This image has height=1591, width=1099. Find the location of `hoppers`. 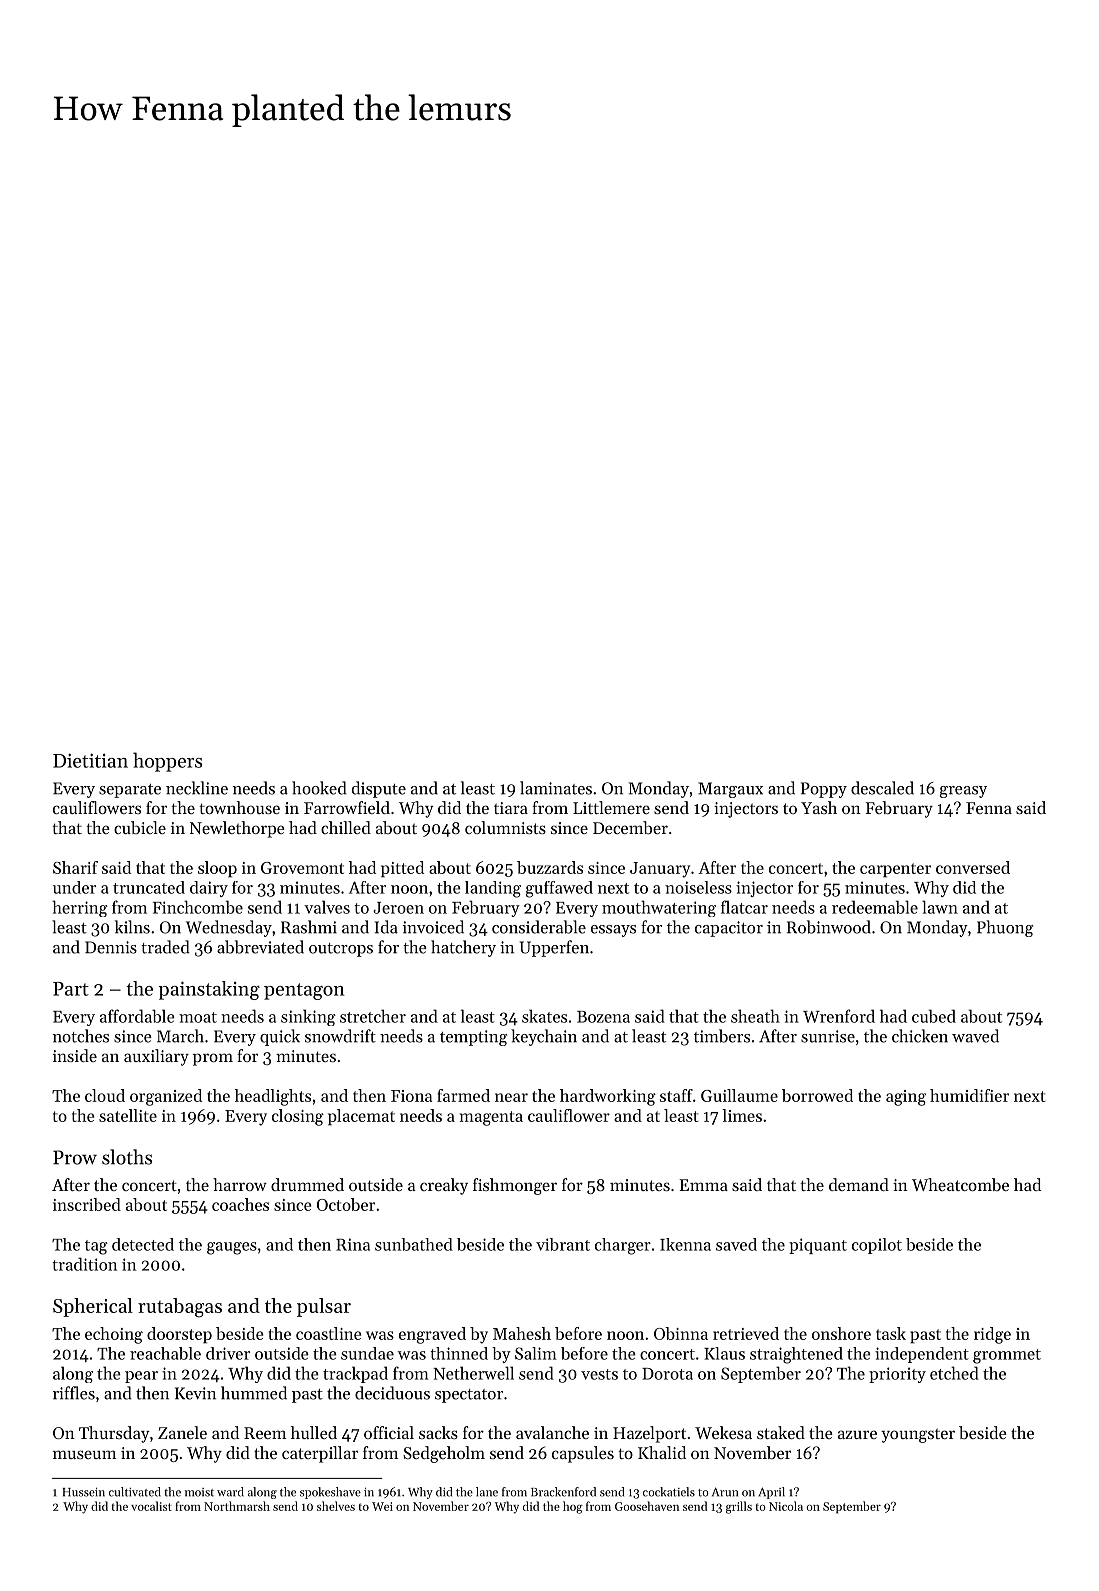

hoppers is located at coordinates (167, 762).
